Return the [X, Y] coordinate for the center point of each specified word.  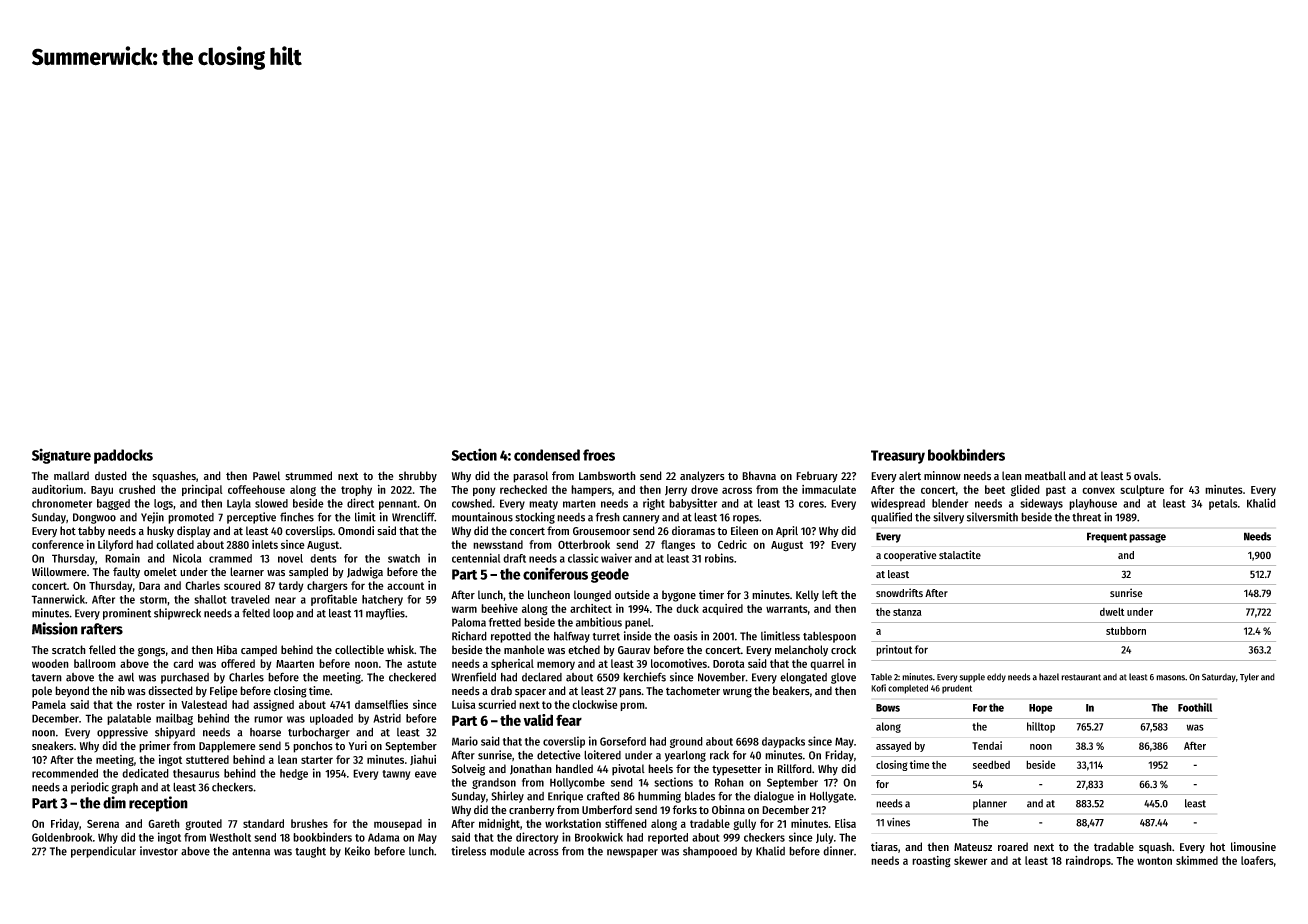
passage [1147, 538]
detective [559, 755]
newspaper [632, 853]
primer [155, 747]
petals [1223, 504]
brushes [309, 823]
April [787, 532]
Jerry [676, 491]
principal [202, 490]
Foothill [1195, 707]
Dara [149, 586]
